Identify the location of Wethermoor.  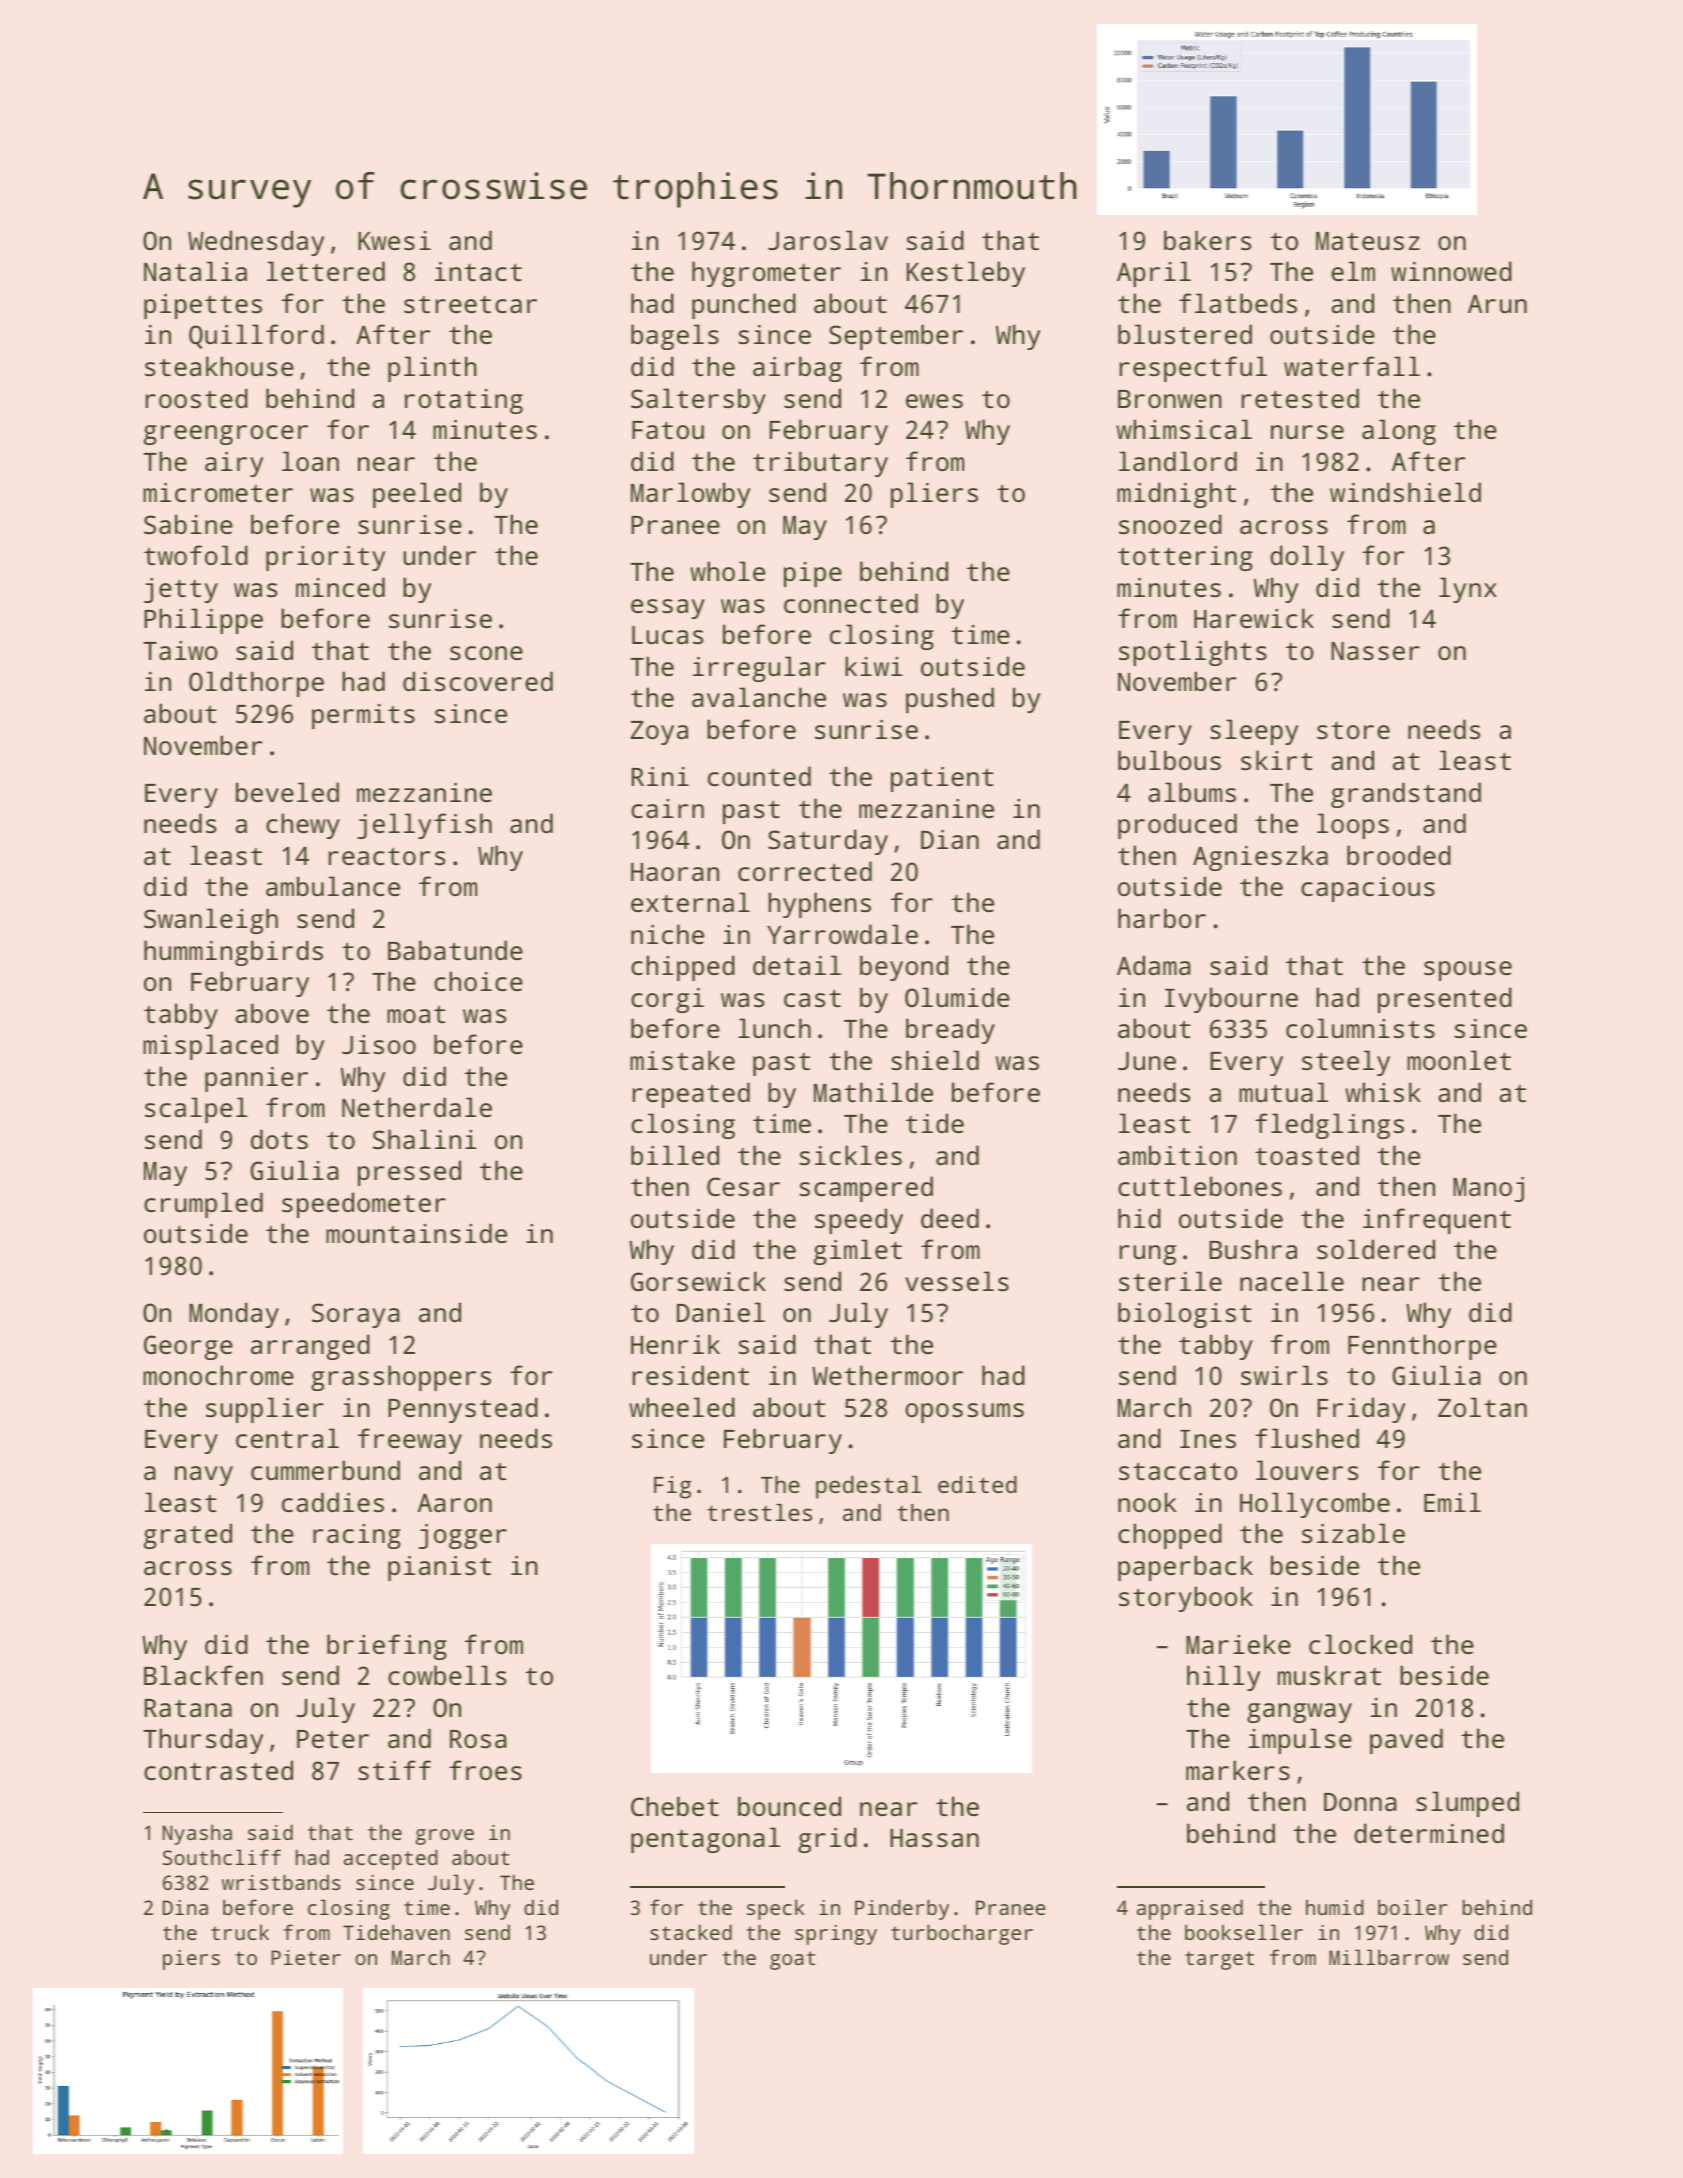
(887, 1375).
